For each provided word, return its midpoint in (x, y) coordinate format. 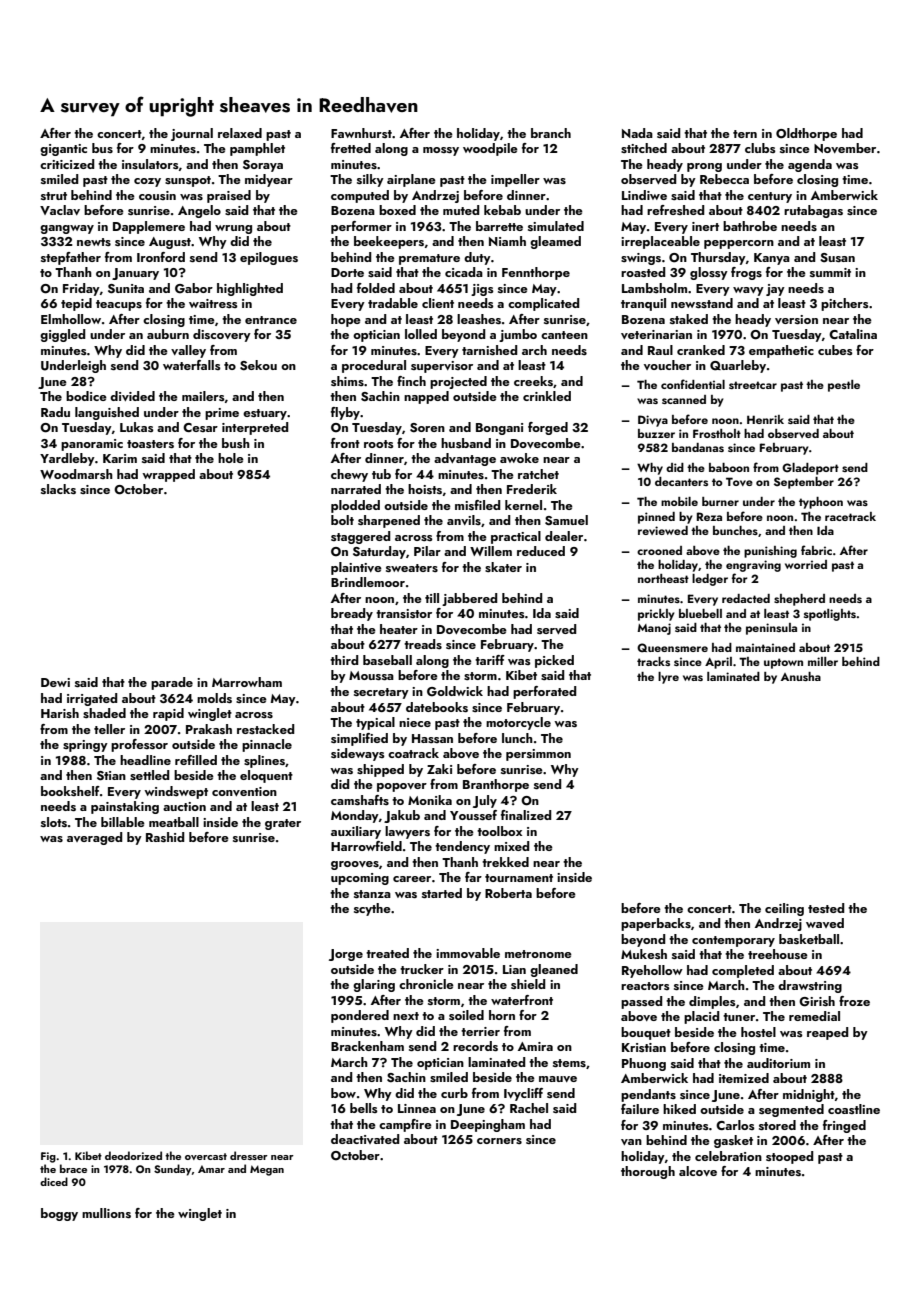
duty (477, 258)
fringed (844, 1126)
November (845, 148)
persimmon (538, 755)
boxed (397, 210)
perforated (544, 692)
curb (454, 1093)
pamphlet (257, 149)
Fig (48, 1157)
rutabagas (813, 211)
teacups (119, 305)
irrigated (92, 699)
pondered (360, 1016)
